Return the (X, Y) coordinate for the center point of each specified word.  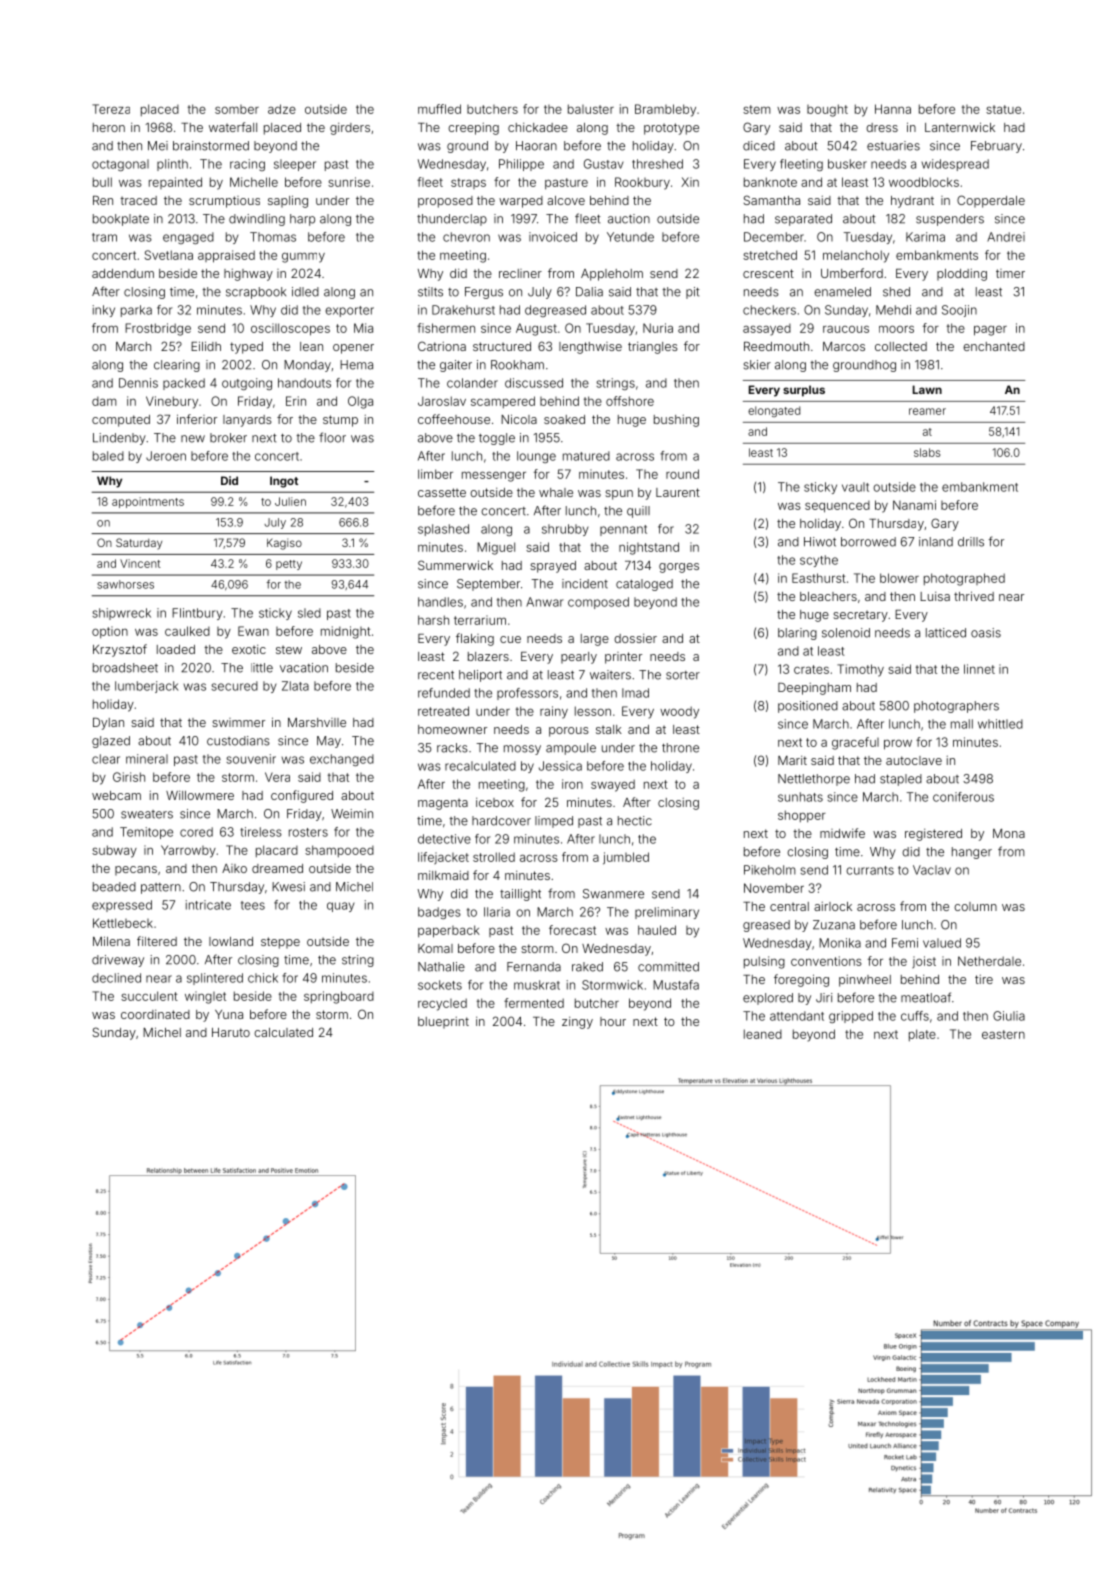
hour (613, 1021)
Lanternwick (960, 127)
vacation (304, 668)
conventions (826, 961)
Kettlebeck (123, 923)
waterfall (233, 127)
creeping (473, 129)
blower (899, 578)
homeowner (452, 729)
